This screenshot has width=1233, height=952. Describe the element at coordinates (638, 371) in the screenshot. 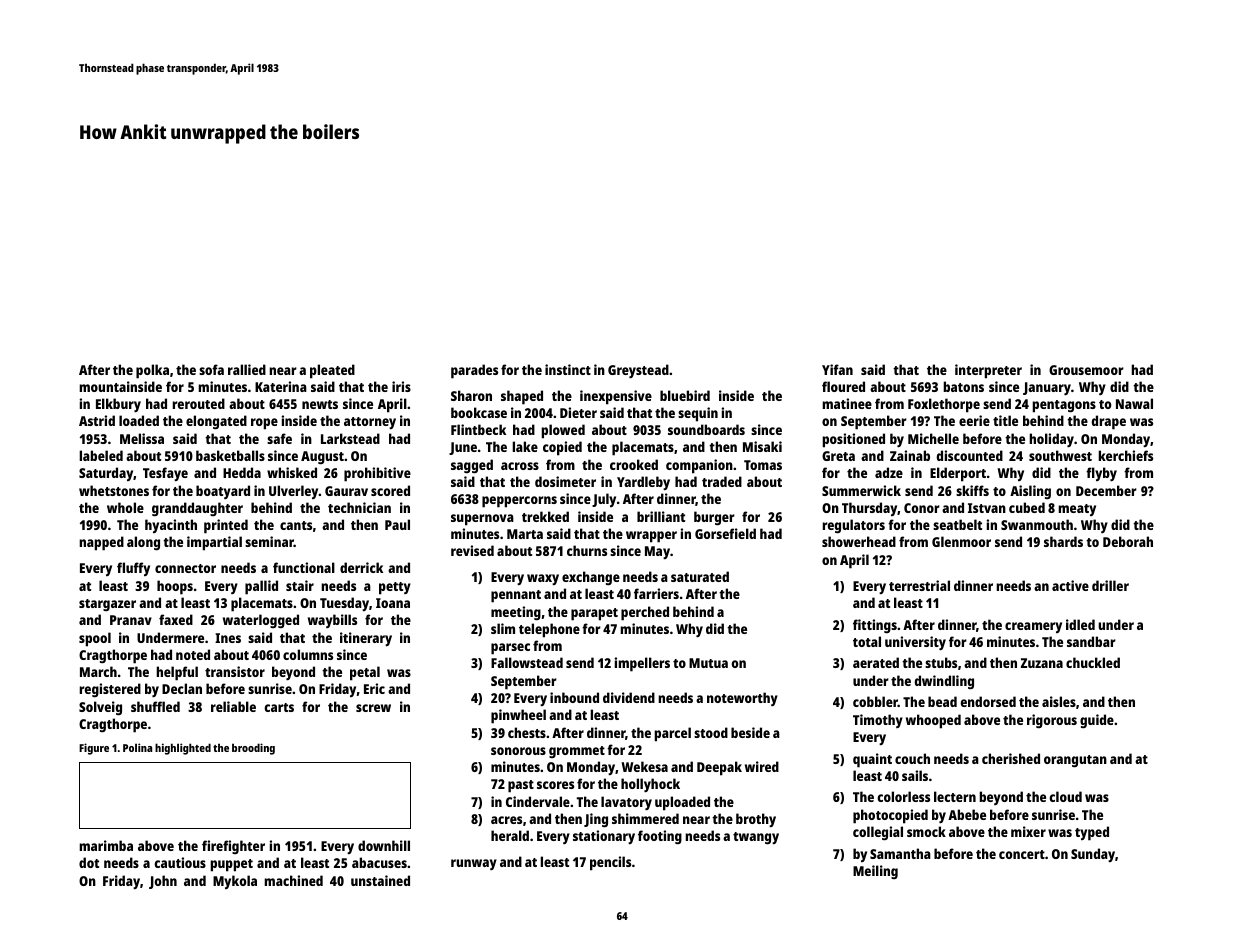

I see `Greystead` at that location.
